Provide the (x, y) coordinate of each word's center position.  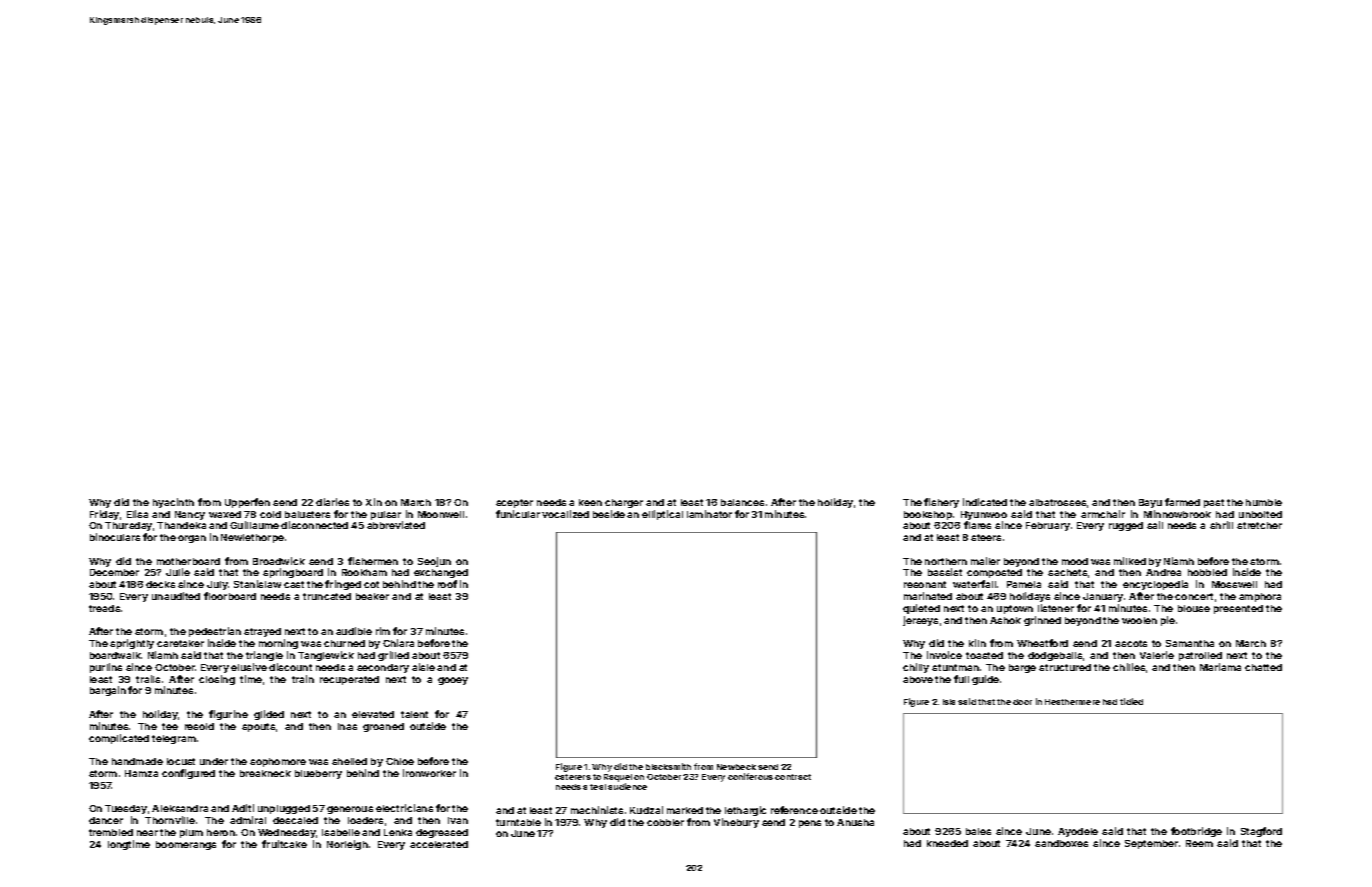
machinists (597, 810)
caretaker (180, 643)
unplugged (284, 809)
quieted (921, 609)
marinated (928, 596)
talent (414, 714)
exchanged (441, 573)
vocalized (565, 514)
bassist (945, 572)
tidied (1131, 701)
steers (986, 537)
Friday (104, 515)
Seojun (434, 562)
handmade (137, 761)
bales (978, 831)
